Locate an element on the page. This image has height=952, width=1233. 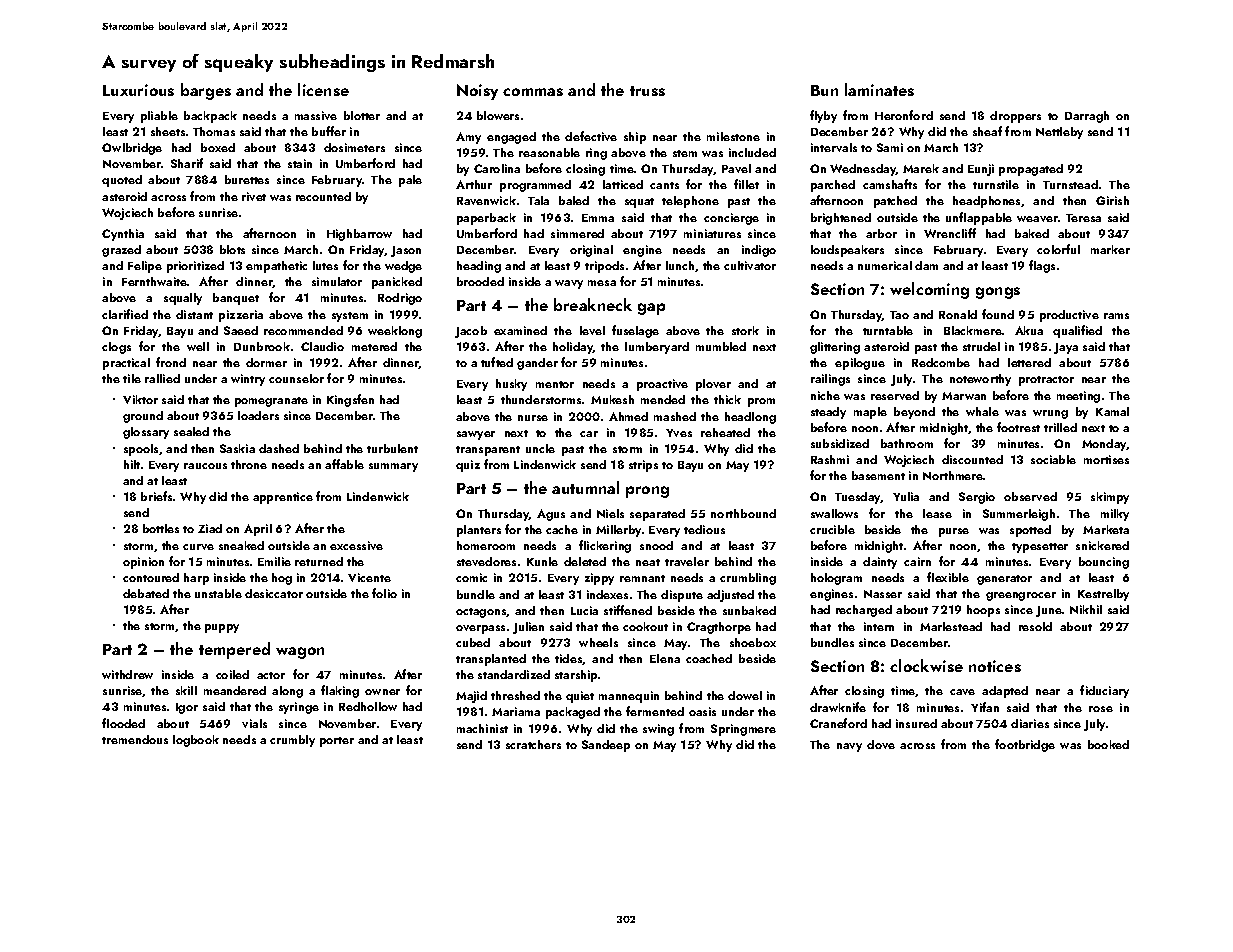
fiduciary is located at coordinates (1104, 691).
